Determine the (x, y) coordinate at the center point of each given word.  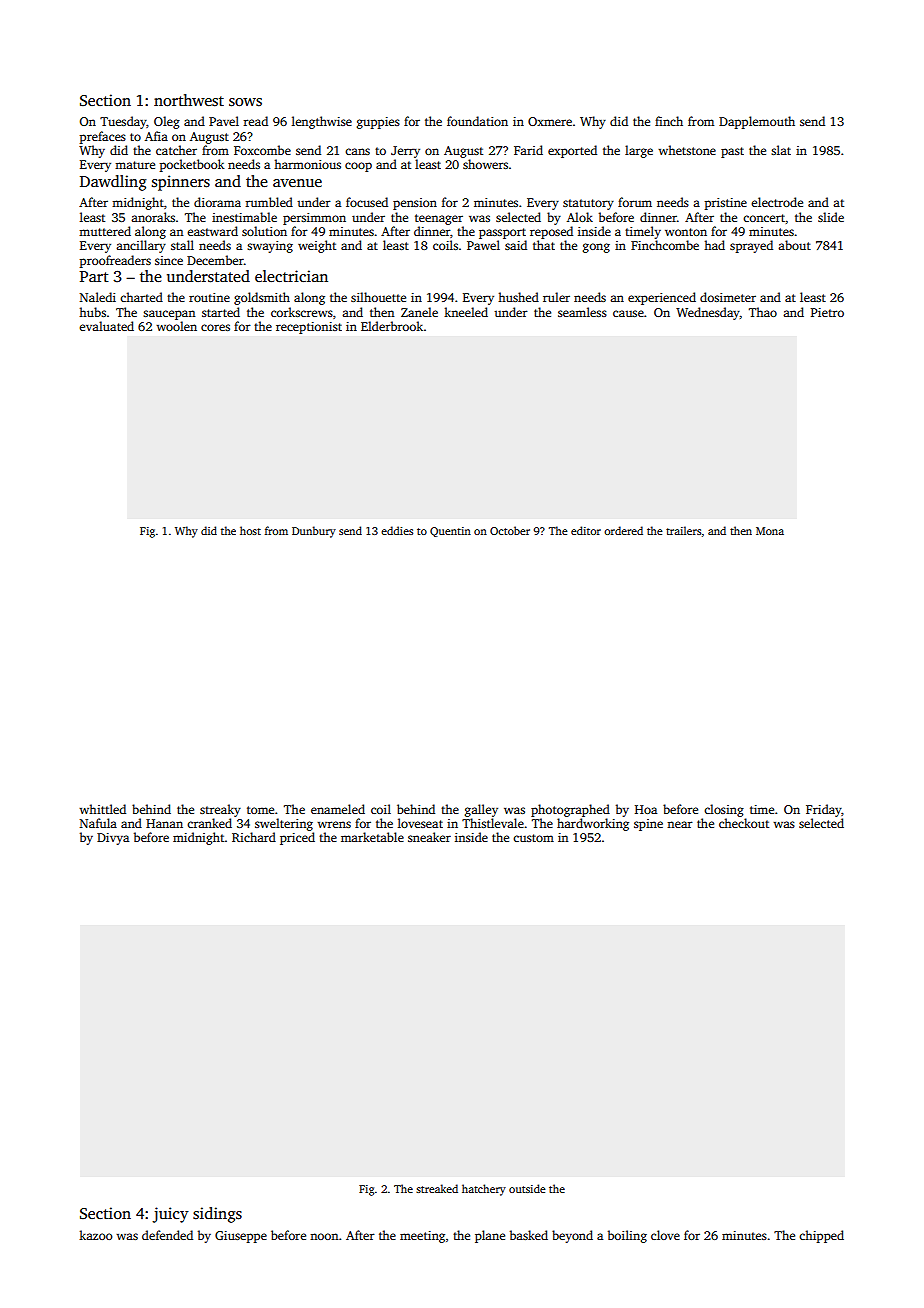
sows (245, 102)
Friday (823, 810)
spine (648, 825)
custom (533, 838)
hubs (92, 312)
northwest (189, 100)
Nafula (98, 823)
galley (481, 810)
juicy (170, 1215)
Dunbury (314, 532)
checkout (744, 823)
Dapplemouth (757, 122)
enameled (338, 809)
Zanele (419, 312)
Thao (763, 312)
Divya (113, 839)
